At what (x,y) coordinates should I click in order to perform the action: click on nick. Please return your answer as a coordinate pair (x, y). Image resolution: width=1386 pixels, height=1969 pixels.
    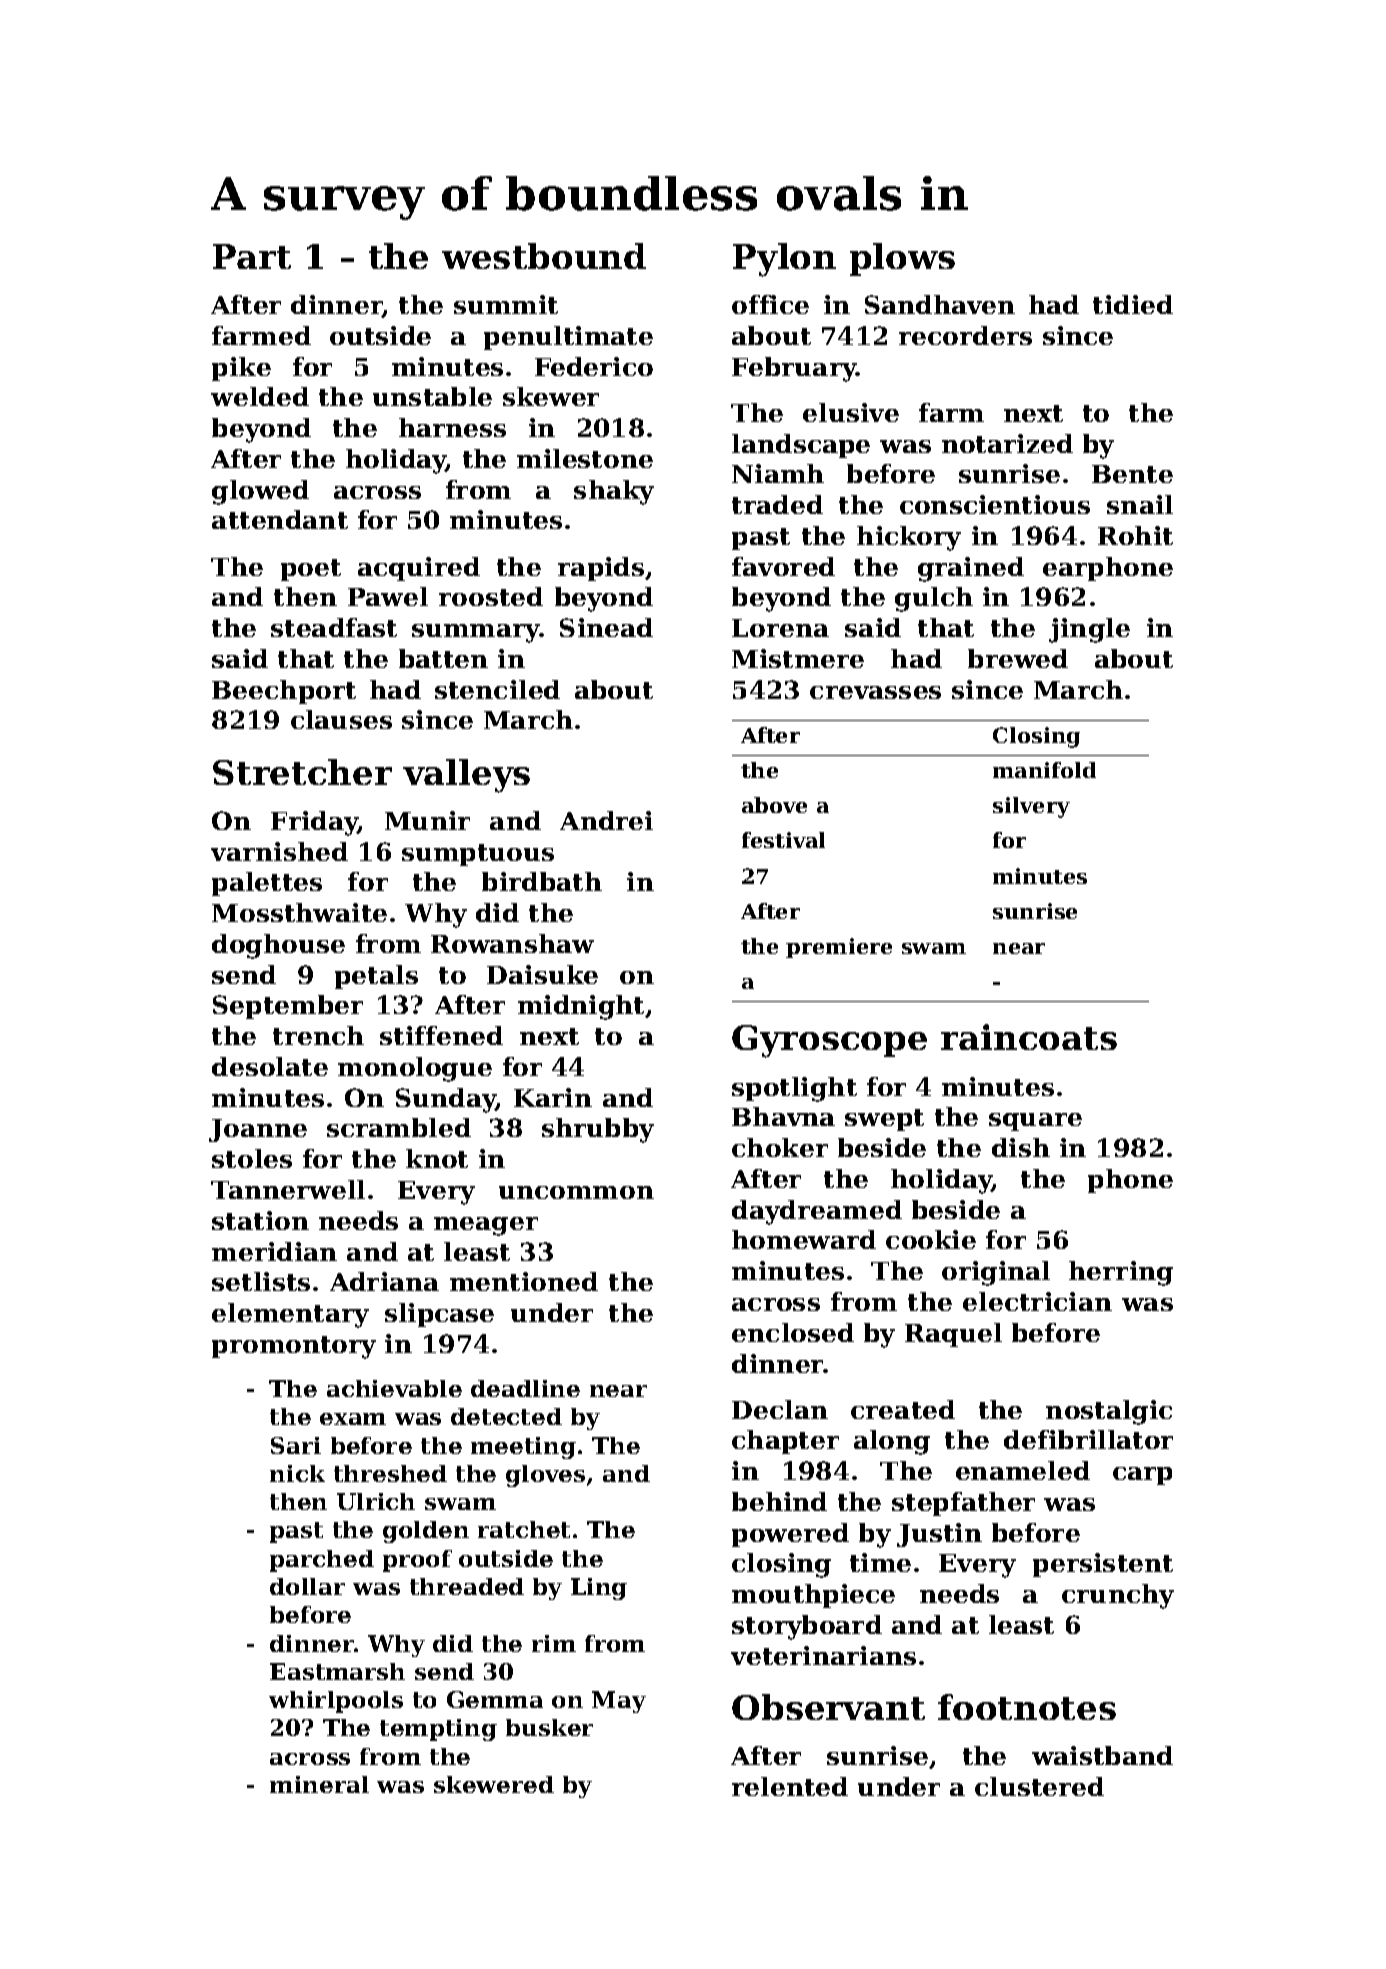
    Looking at the image, I should click on (297, 1473).
